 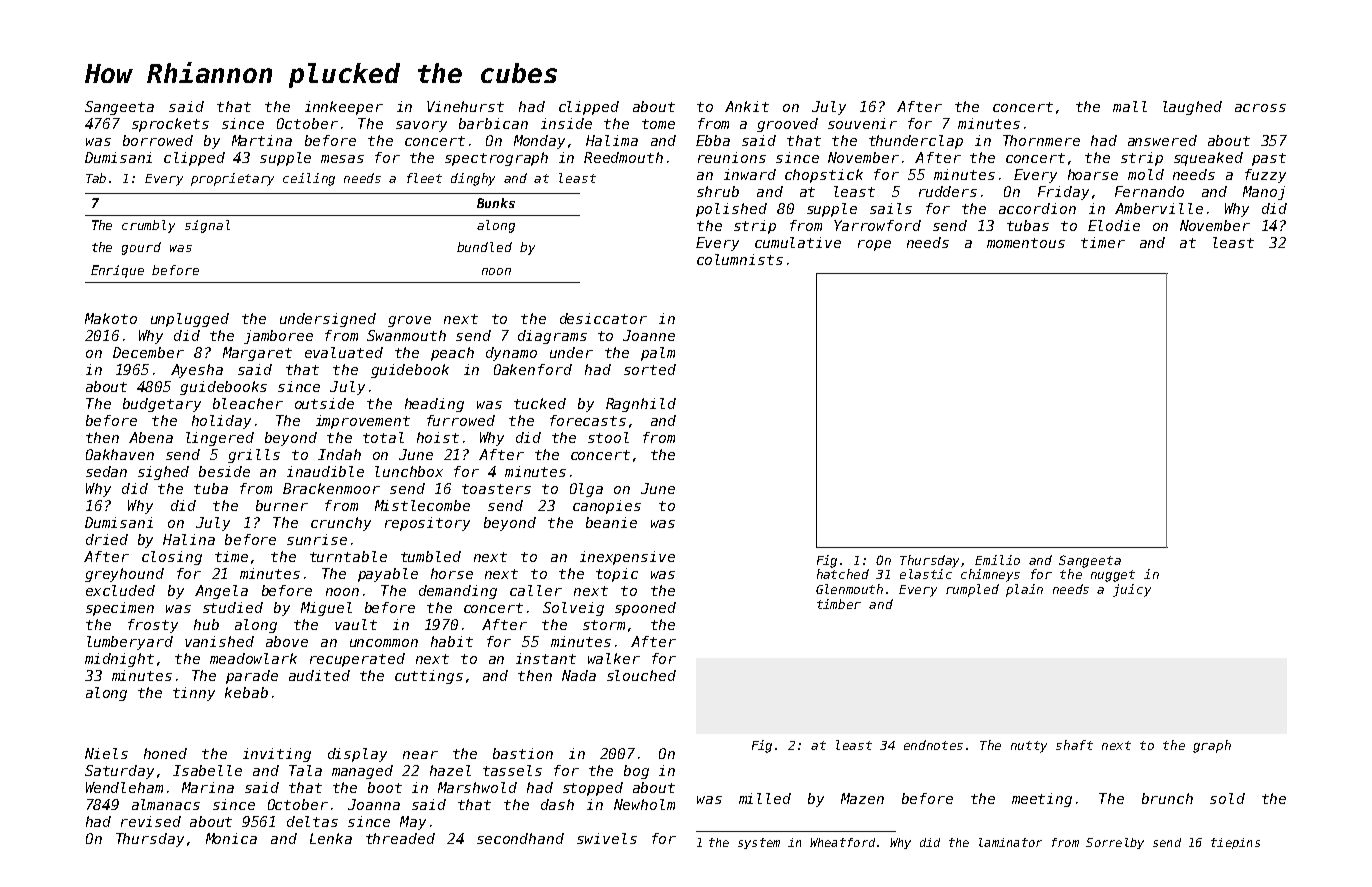 What do you see at coordinates (324, 403) in the page?
I see `outside` at bounding box center [324, 403].
